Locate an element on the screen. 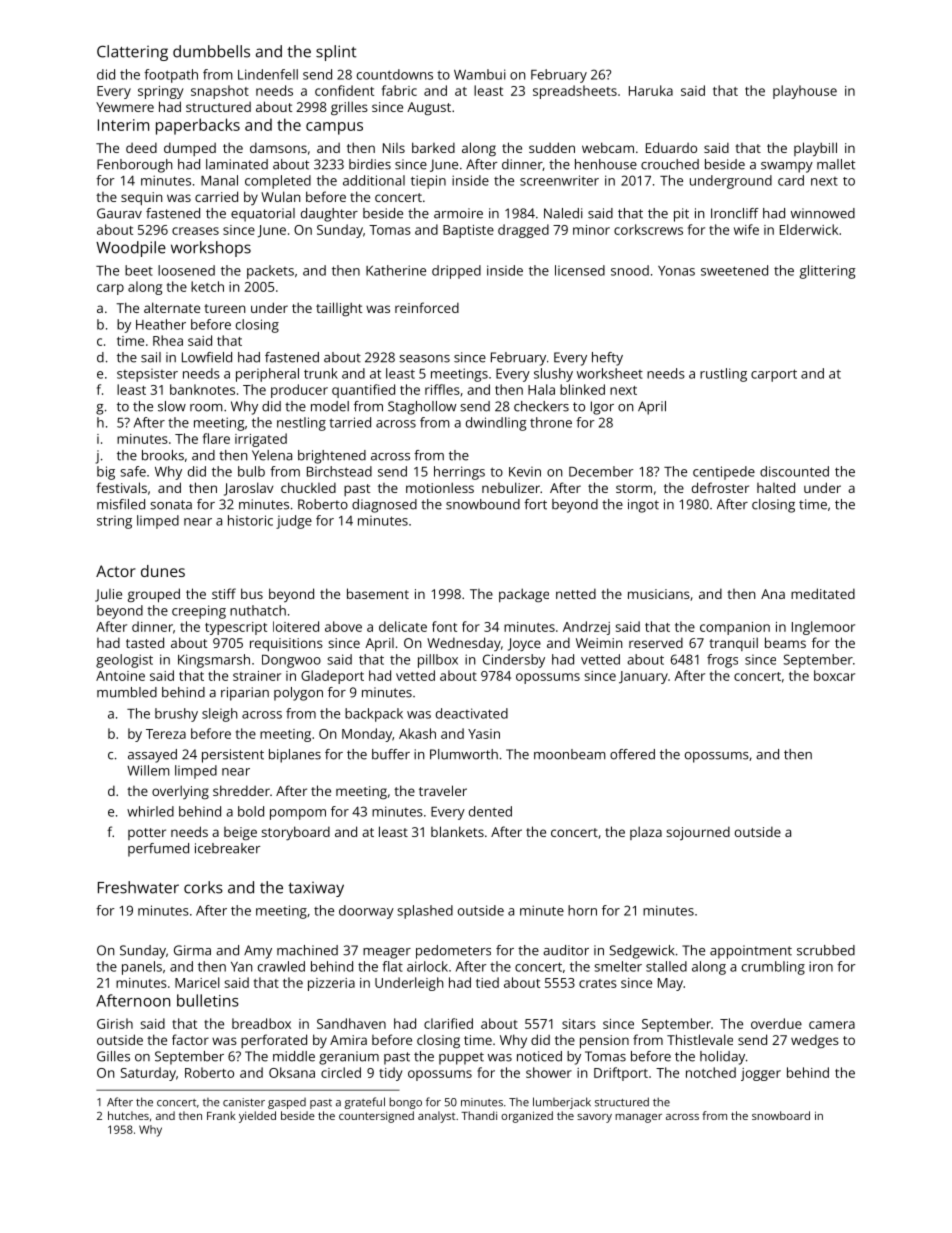 The image size is (952, 1233). Saturday is located at coordinates (148, 1074).
